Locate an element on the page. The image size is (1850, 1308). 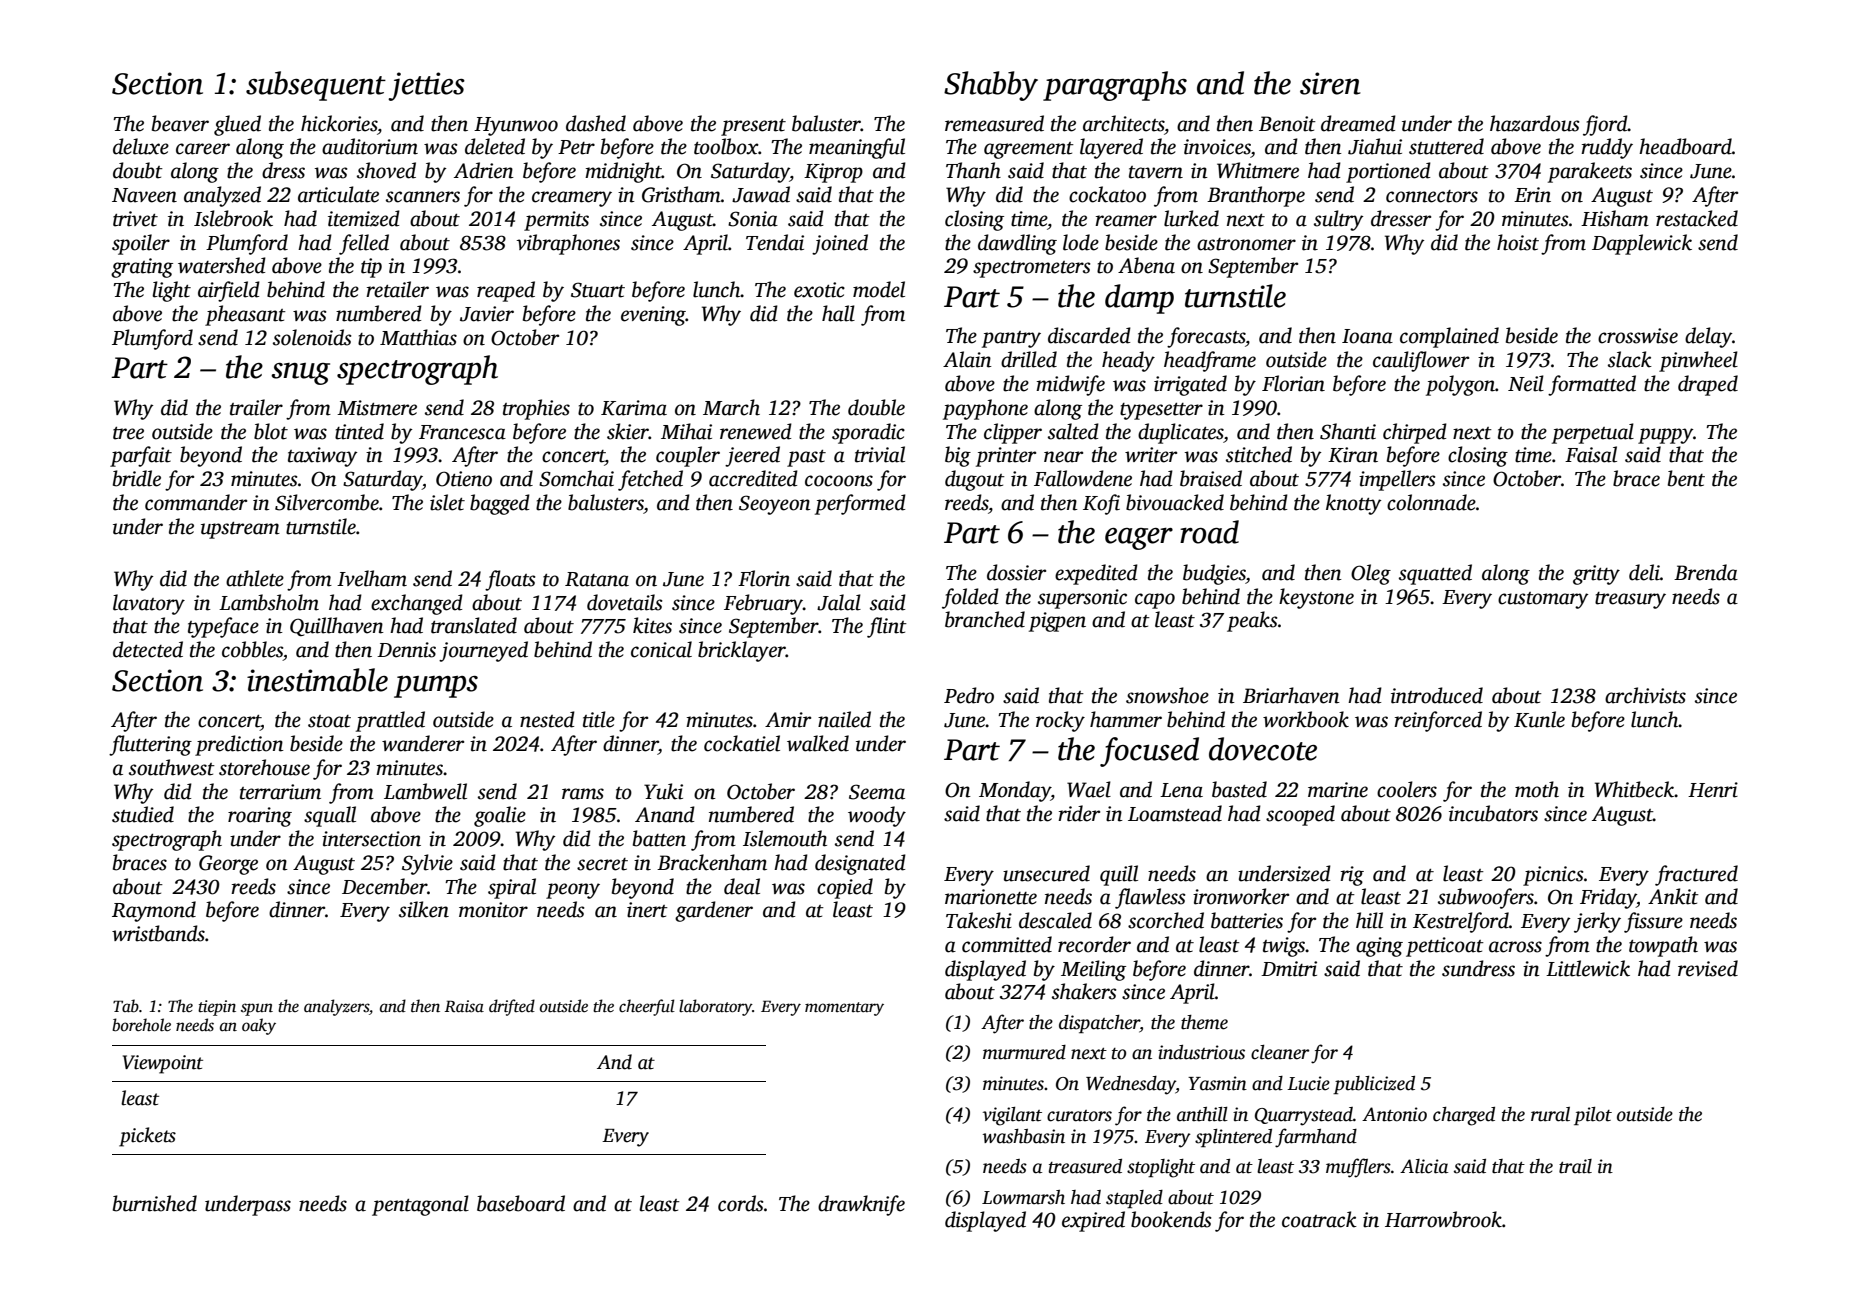
archivists is located at coordinates (1645, 695).
